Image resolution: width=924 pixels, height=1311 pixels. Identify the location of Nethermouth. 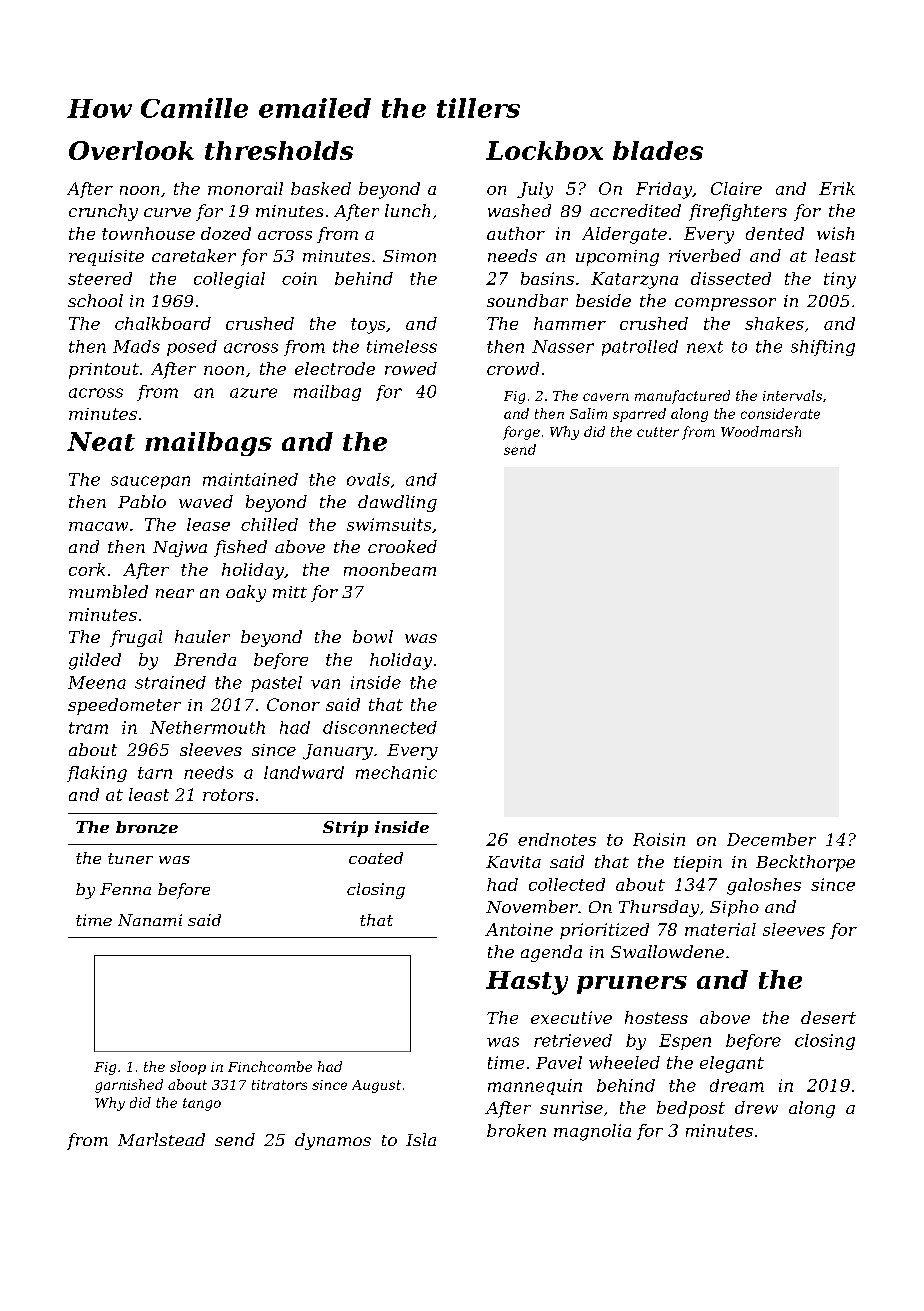
(207, 727).
